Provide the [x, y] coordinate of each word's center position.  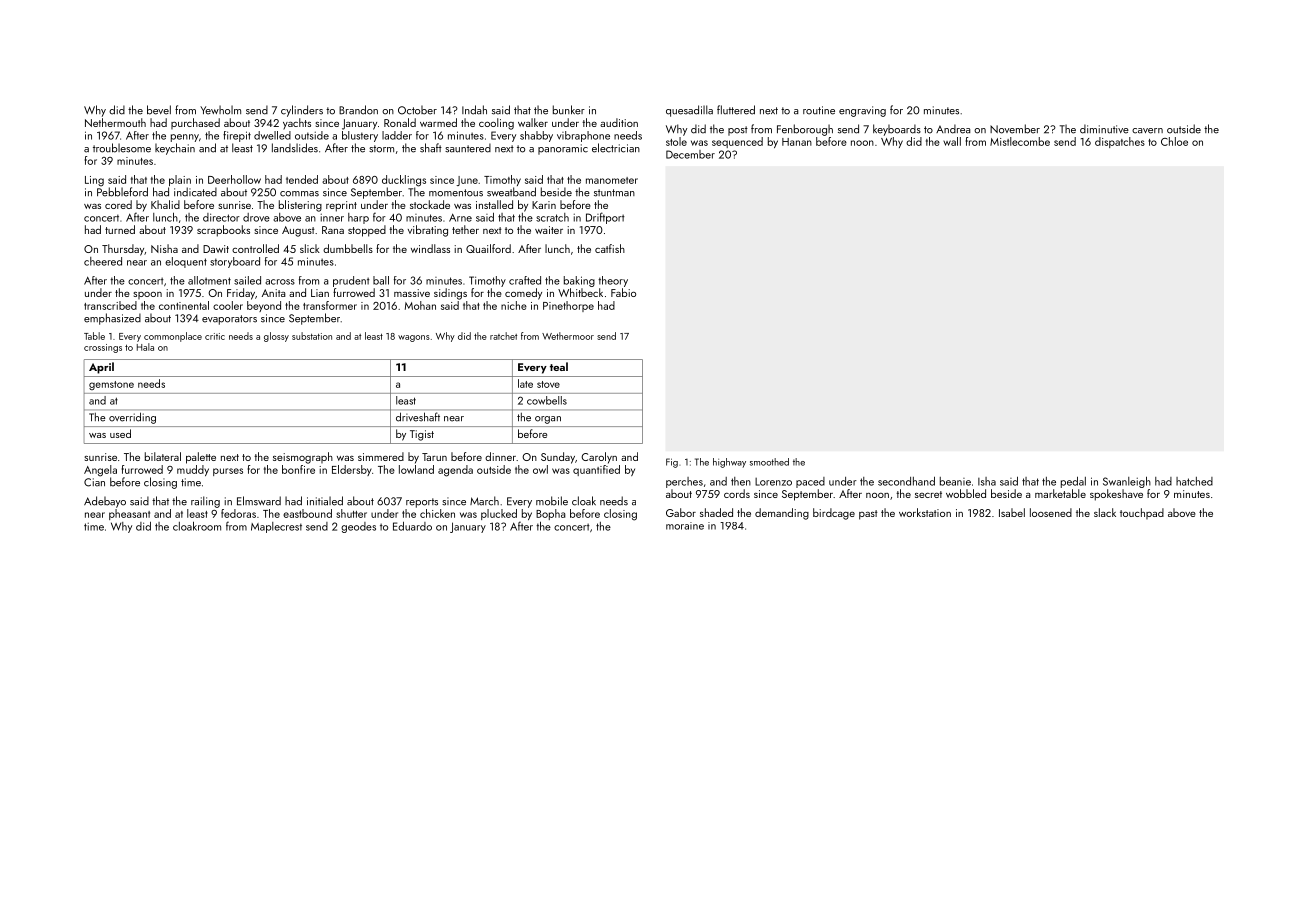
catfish [610, 248]
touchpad [1142, 513]
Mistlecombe [1020, 141]
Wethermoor [568, 336]
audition [619, 122]
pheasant [129, 514]
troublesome [122, 148]
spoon [147, 295]
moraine [685, 526]
